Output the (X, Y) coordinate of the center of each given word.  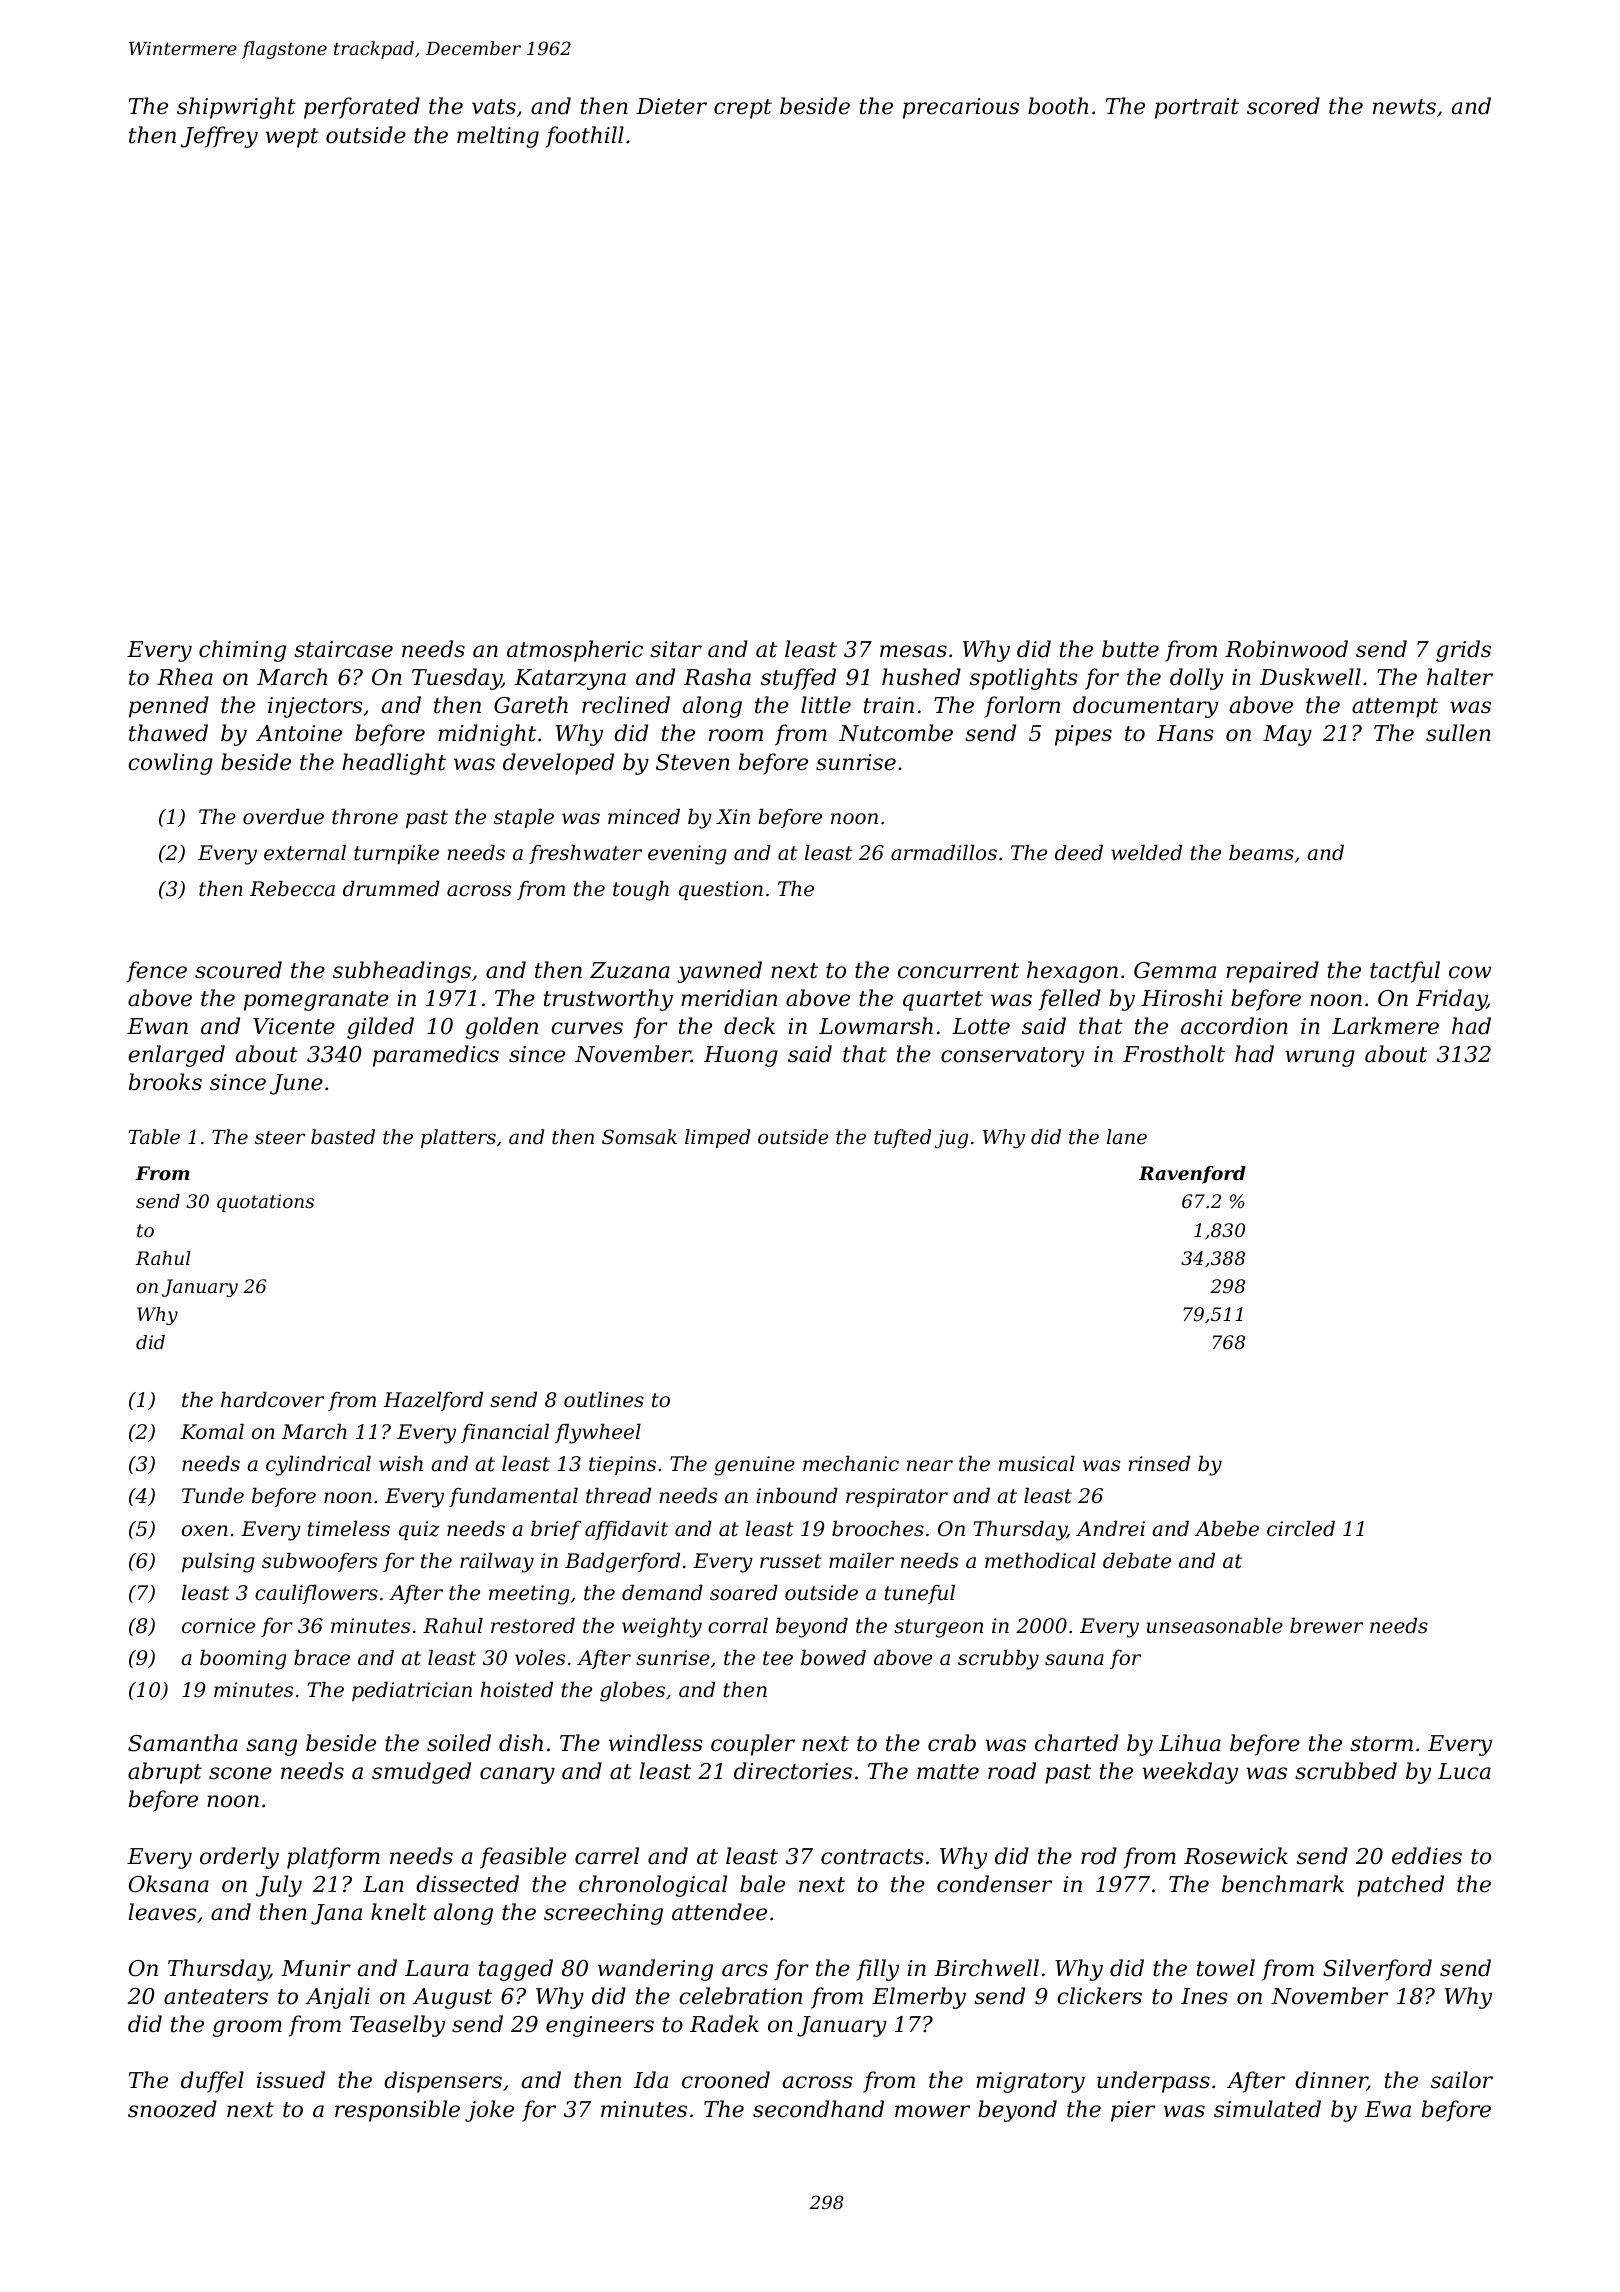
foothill (584, 137)
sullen (1458, 733)
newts (1404, 107)
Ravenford (1192, 1175)
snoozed (172, 2109)
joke (489, 2111)
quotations (265, 1203)
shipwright (236, 108)
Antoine (299, 733)
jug (951, 1139)
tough (641, 891)
